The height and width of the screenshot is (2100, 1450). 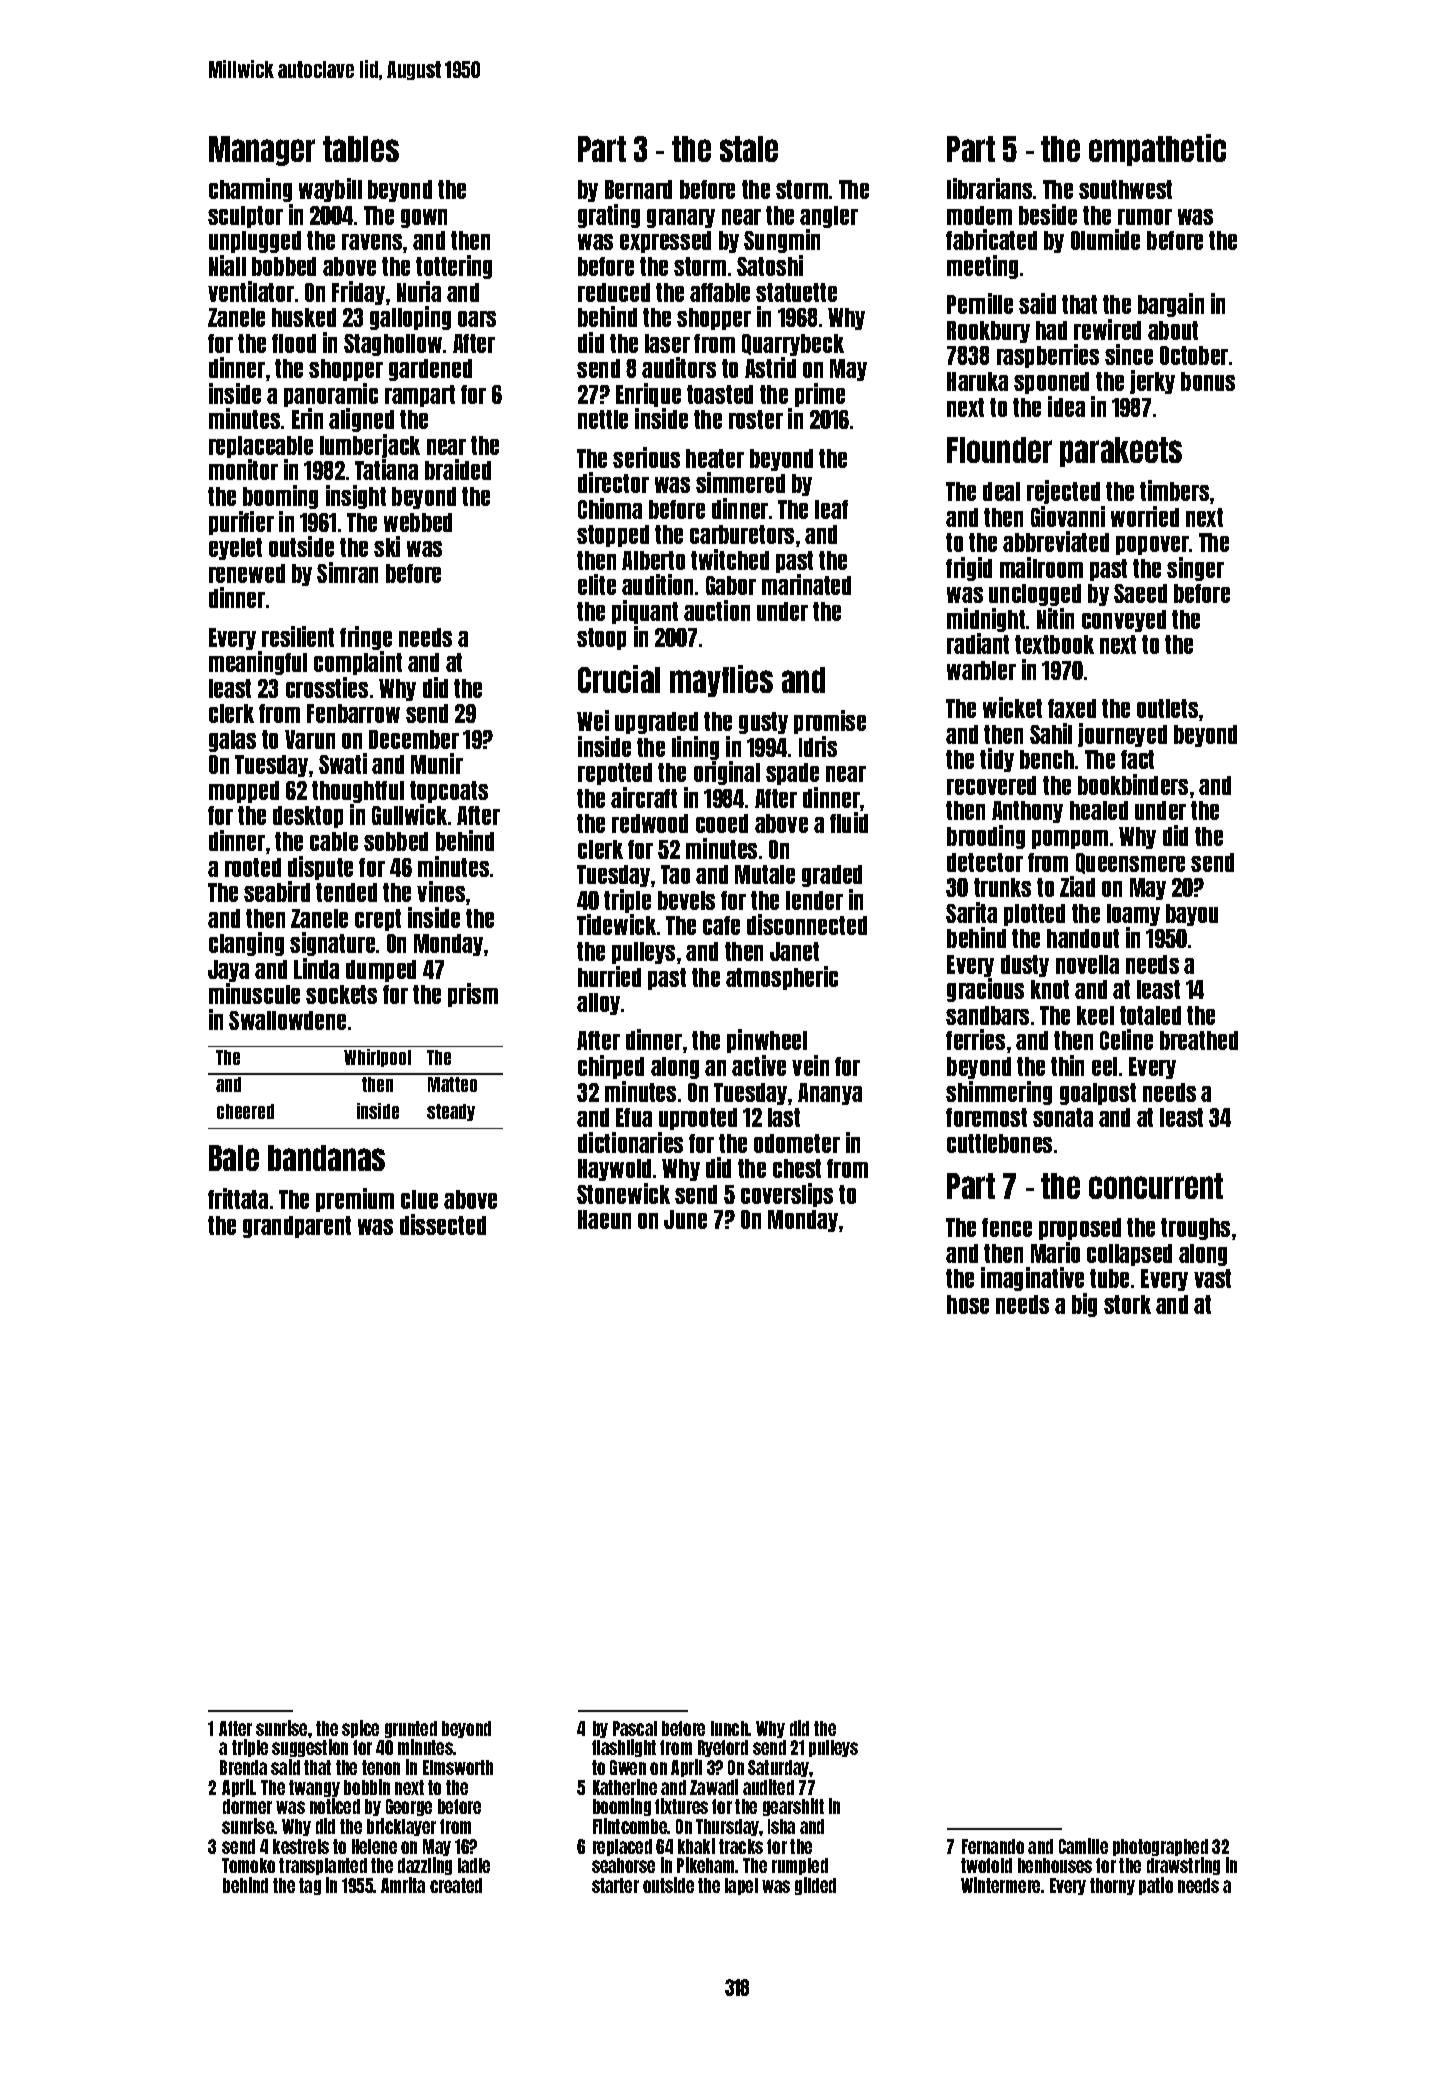 I want to click on Manager, so click(x=262, y=151).
